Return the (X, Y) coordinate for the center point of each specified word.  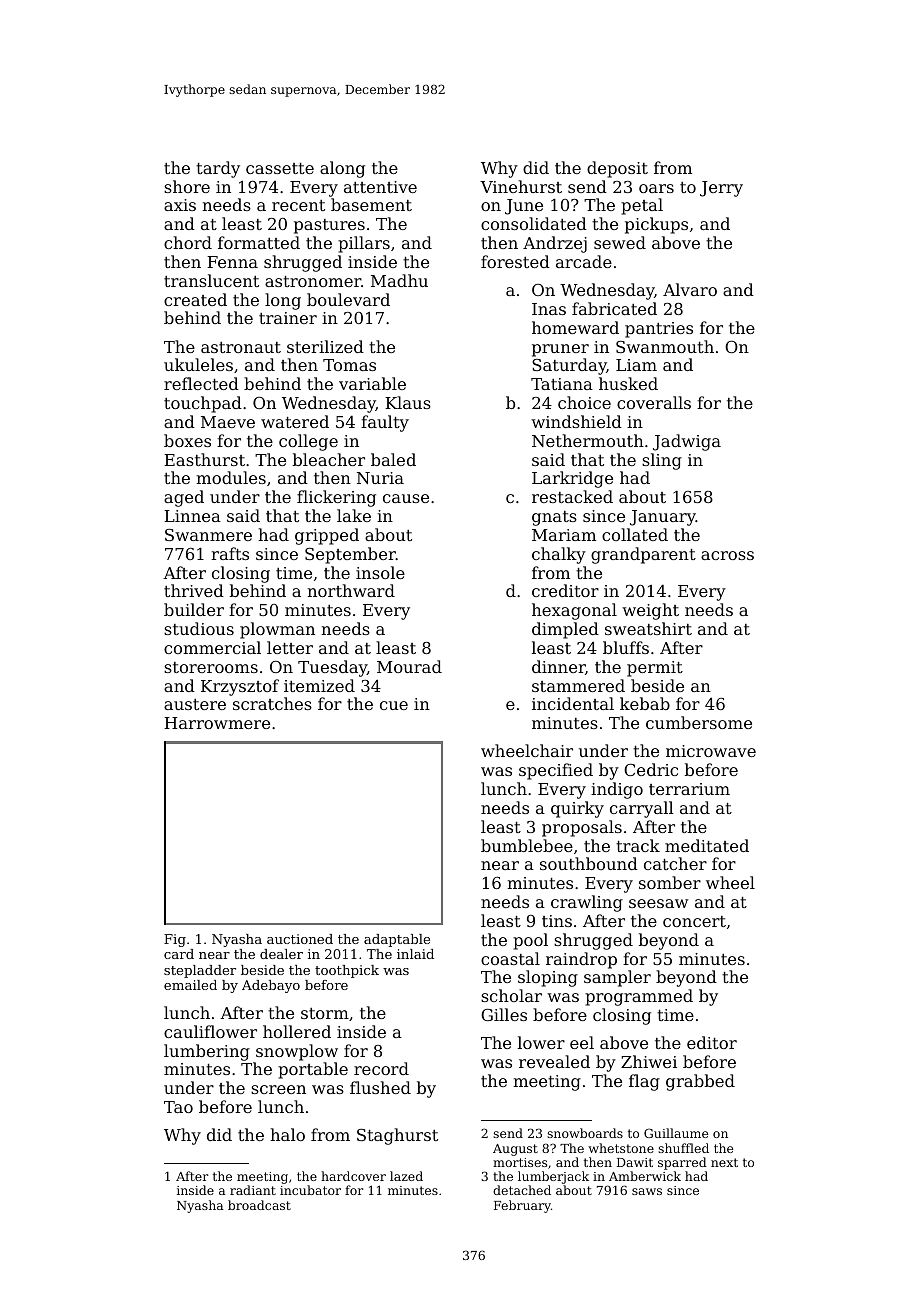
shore (187, 186)
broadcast (259, 1205)
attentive (380, 187)
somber (670, 882)
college (308, 442)
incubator (310, 1190)
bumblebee (527, 845)
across (727, 555)
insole (380, 572)
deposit (617, 169)
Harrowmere (217, 723)
